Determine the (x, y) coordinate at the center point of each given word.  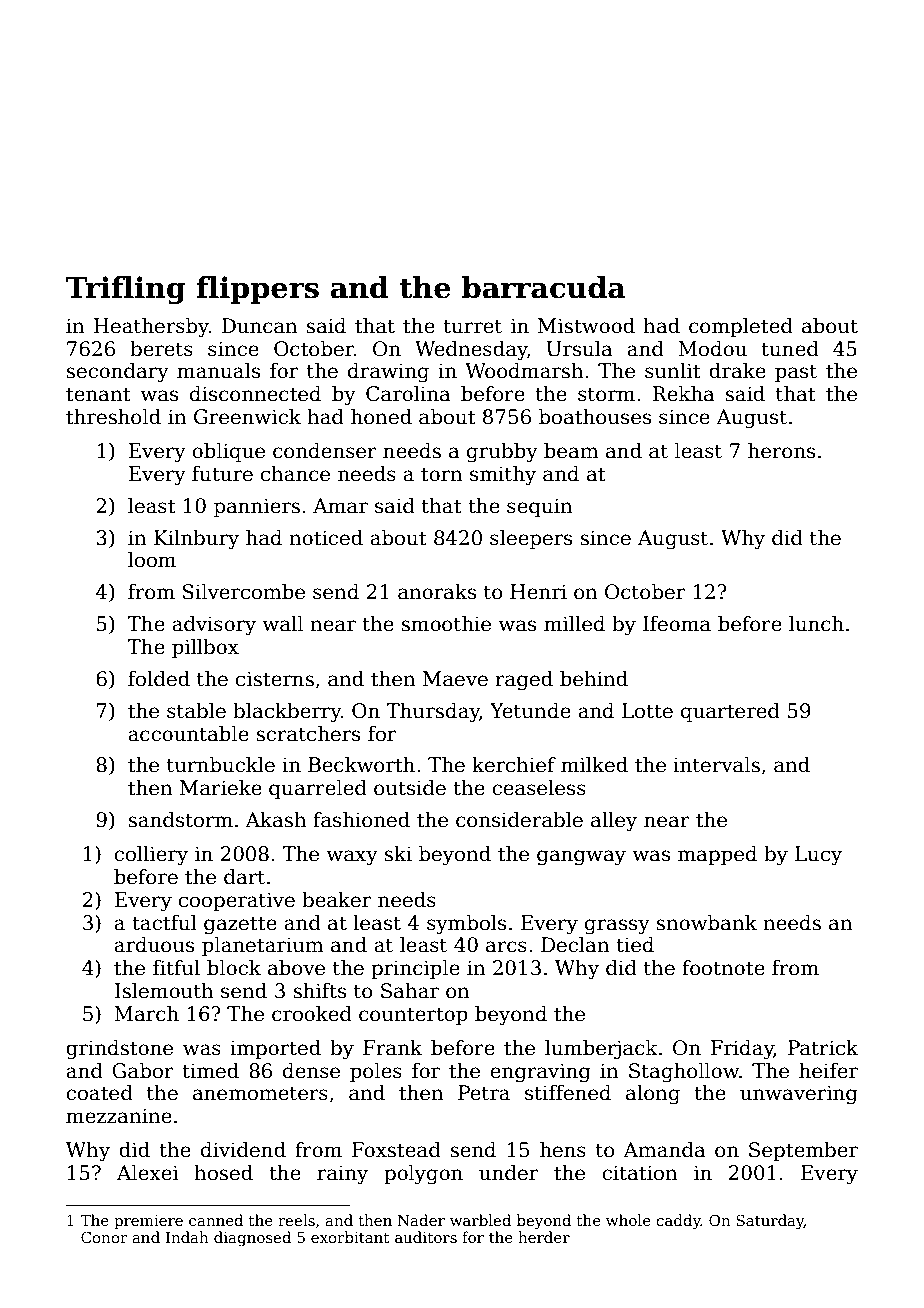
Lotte (647, 711)
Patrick (823, 1048)
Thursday (433, 713)
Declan (575, 945)
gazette (240, 925)
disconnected (255, 394)
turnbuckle (221, 765)
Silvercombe (244, 592)
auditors (426, 1237)
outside (410, 788)
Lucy (818, 856)
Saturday (770, 1222)
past (796, 373)
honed (381, 417)
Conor (104, 1237)
